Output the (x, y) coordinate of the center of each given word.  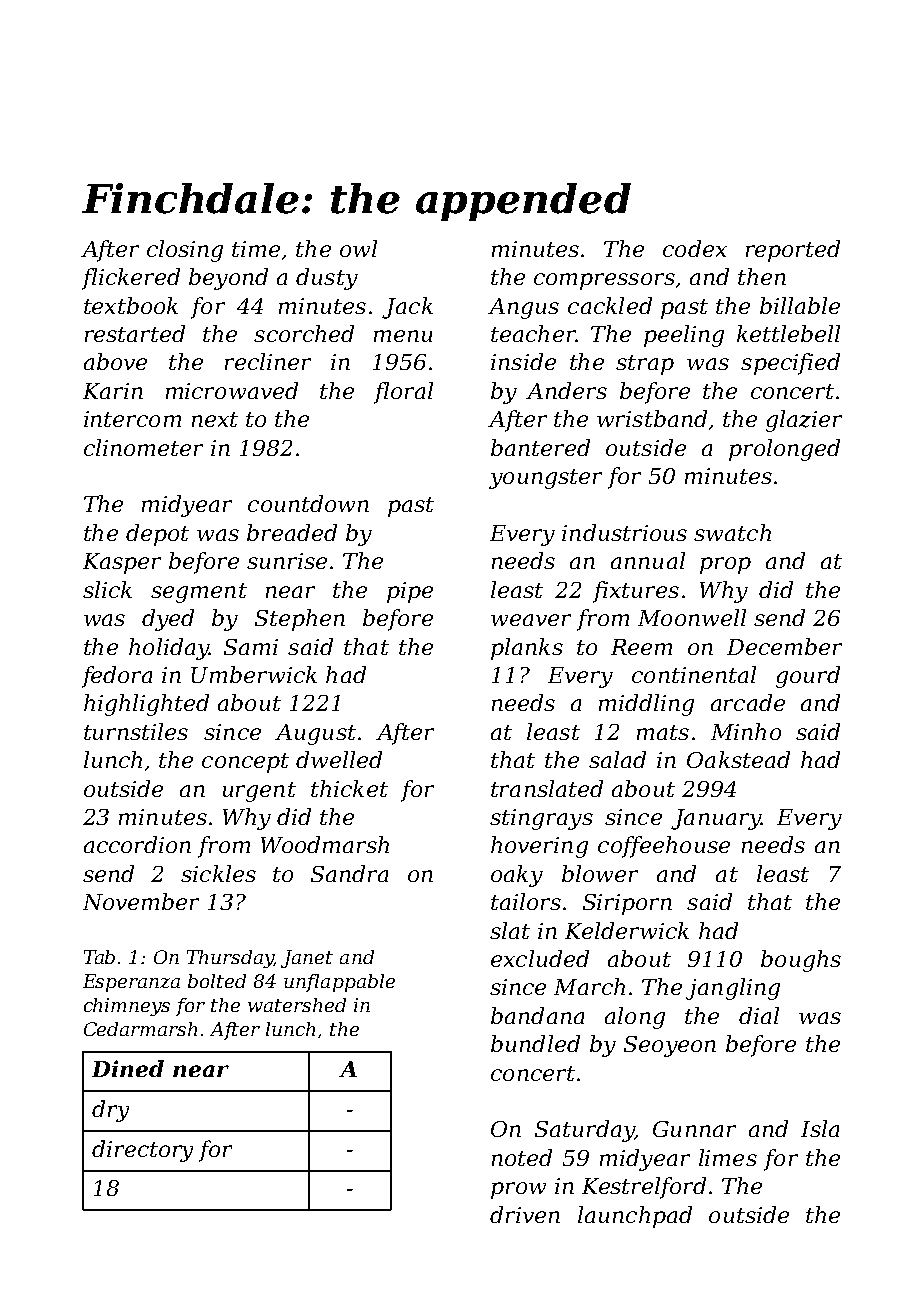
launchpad (635, 1217)
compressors (604, 281)
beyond (228, 279)
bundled (535, 1043)
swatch (732, 532)
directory (142, 1151)
